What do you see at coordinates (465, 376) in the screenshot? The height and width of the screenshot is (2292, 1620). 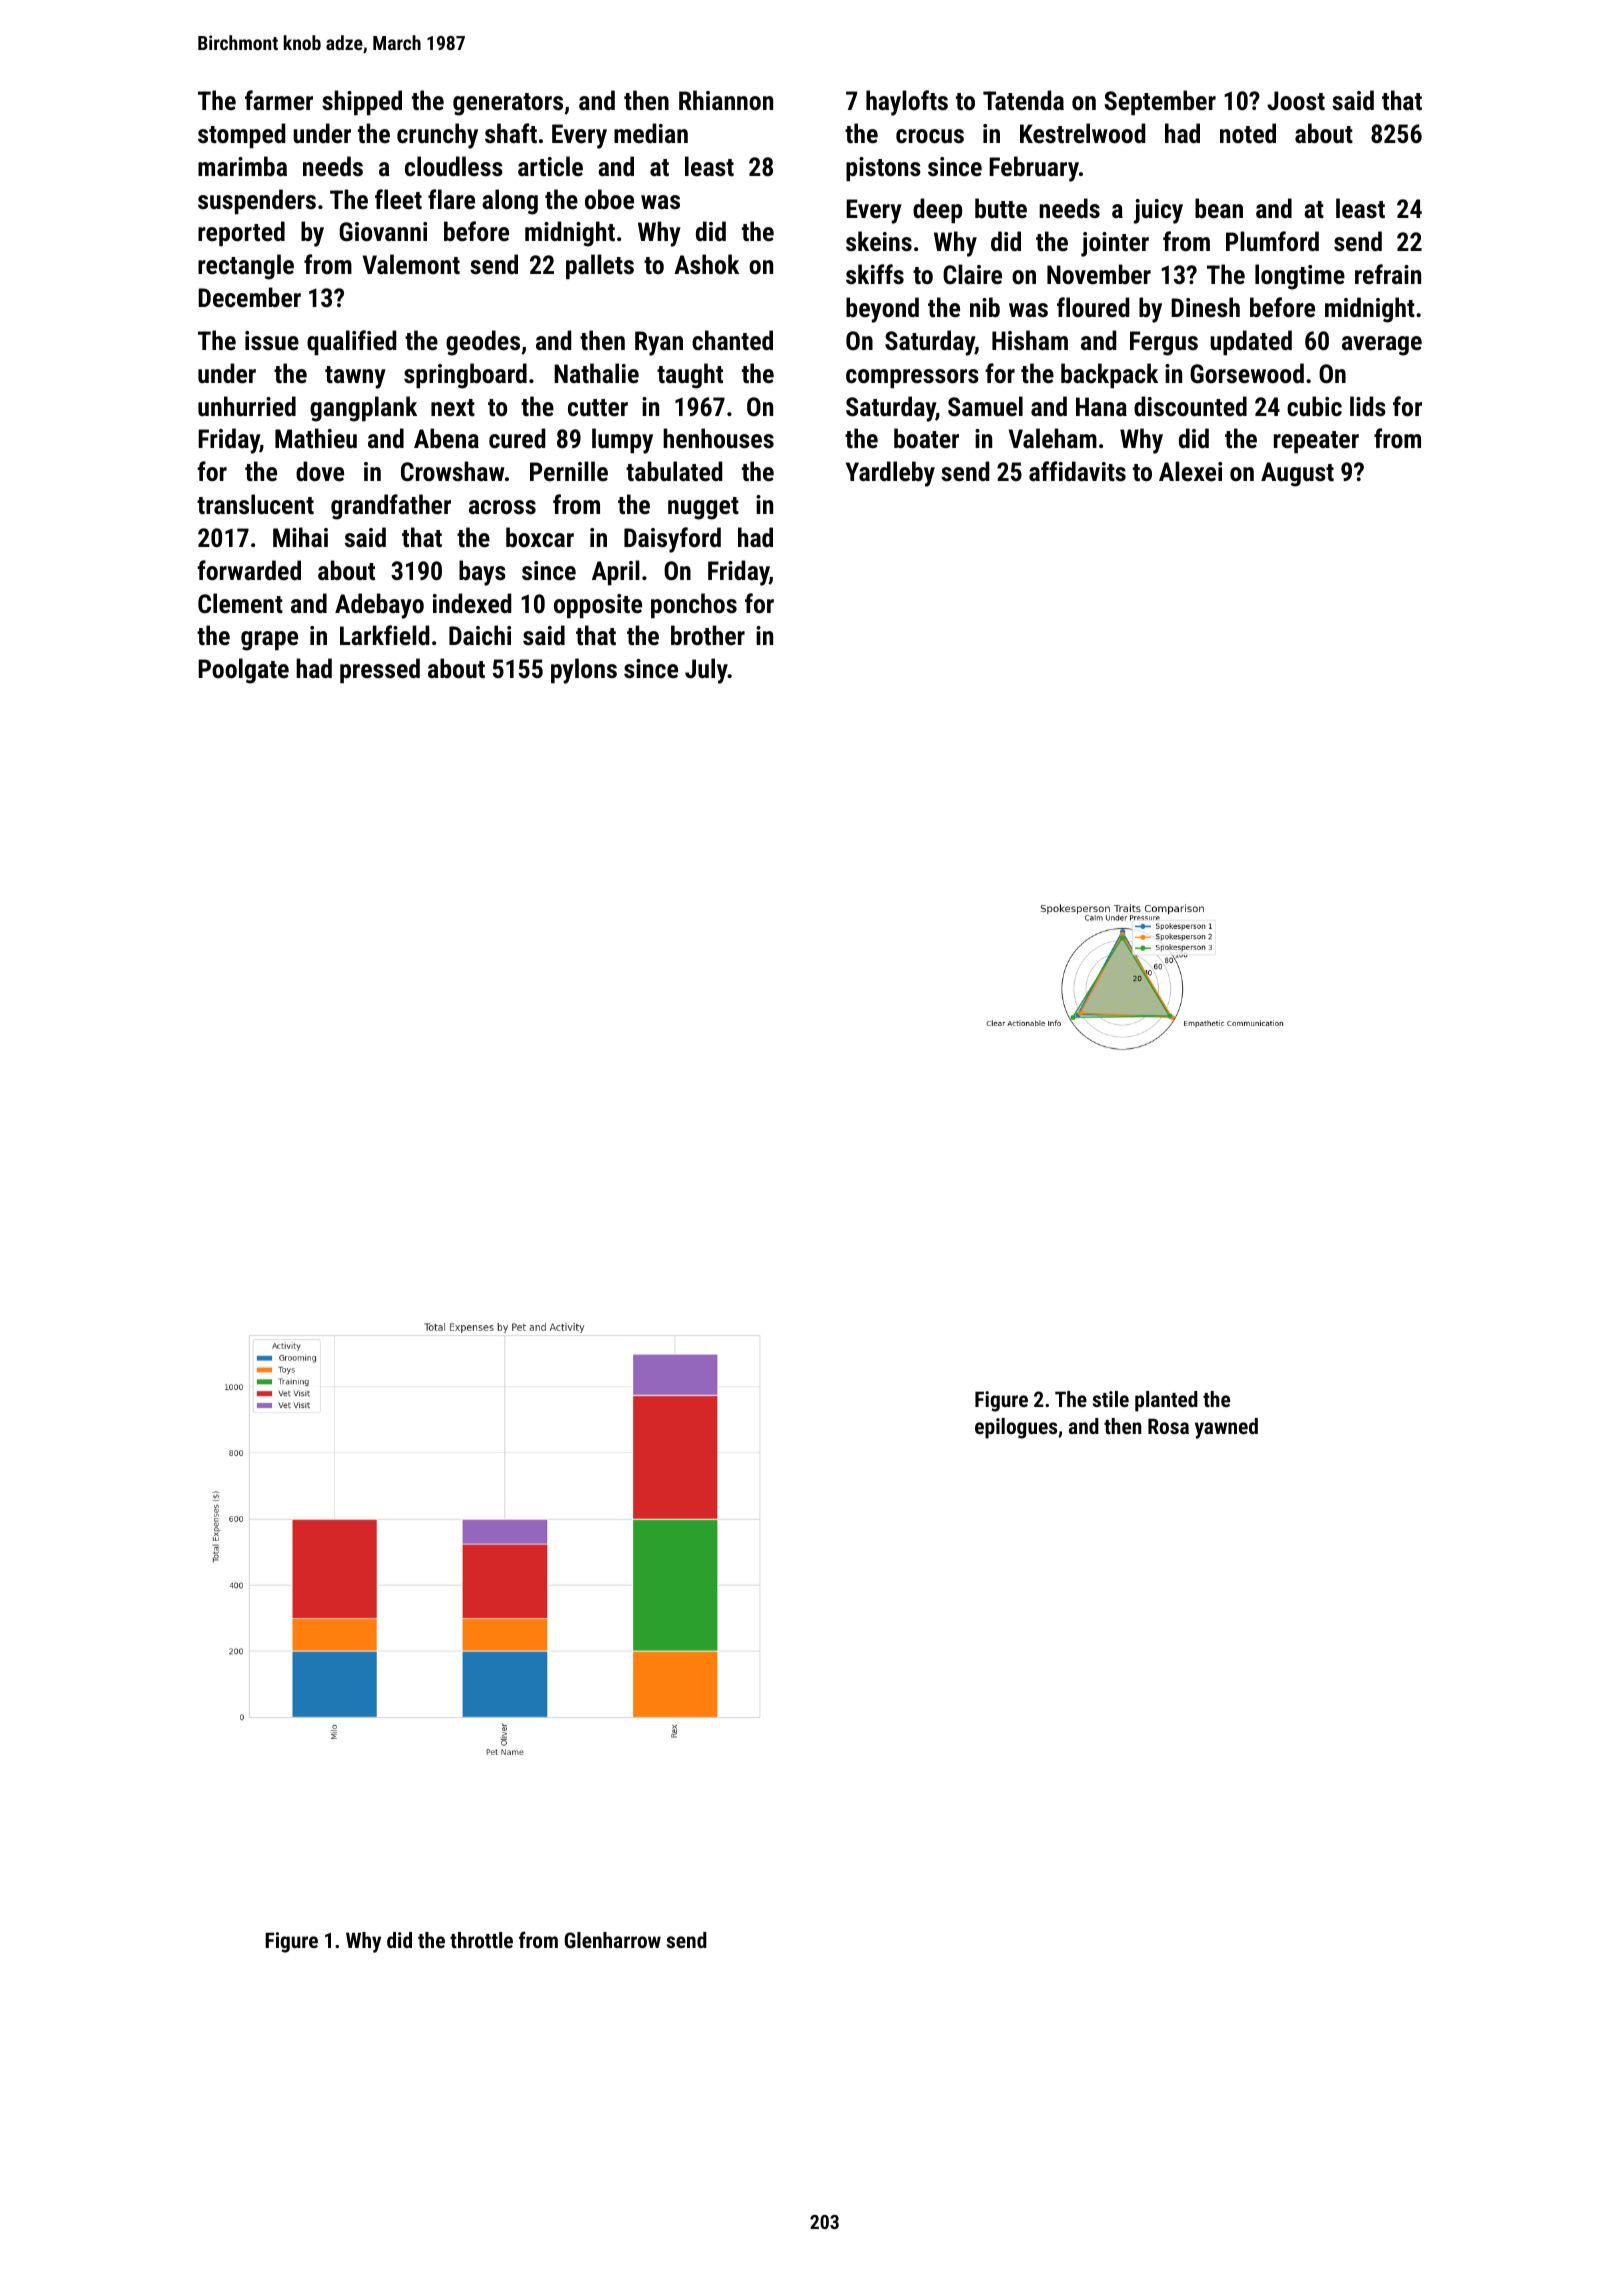 I see `springboard` at bounding box center [465, 376].
